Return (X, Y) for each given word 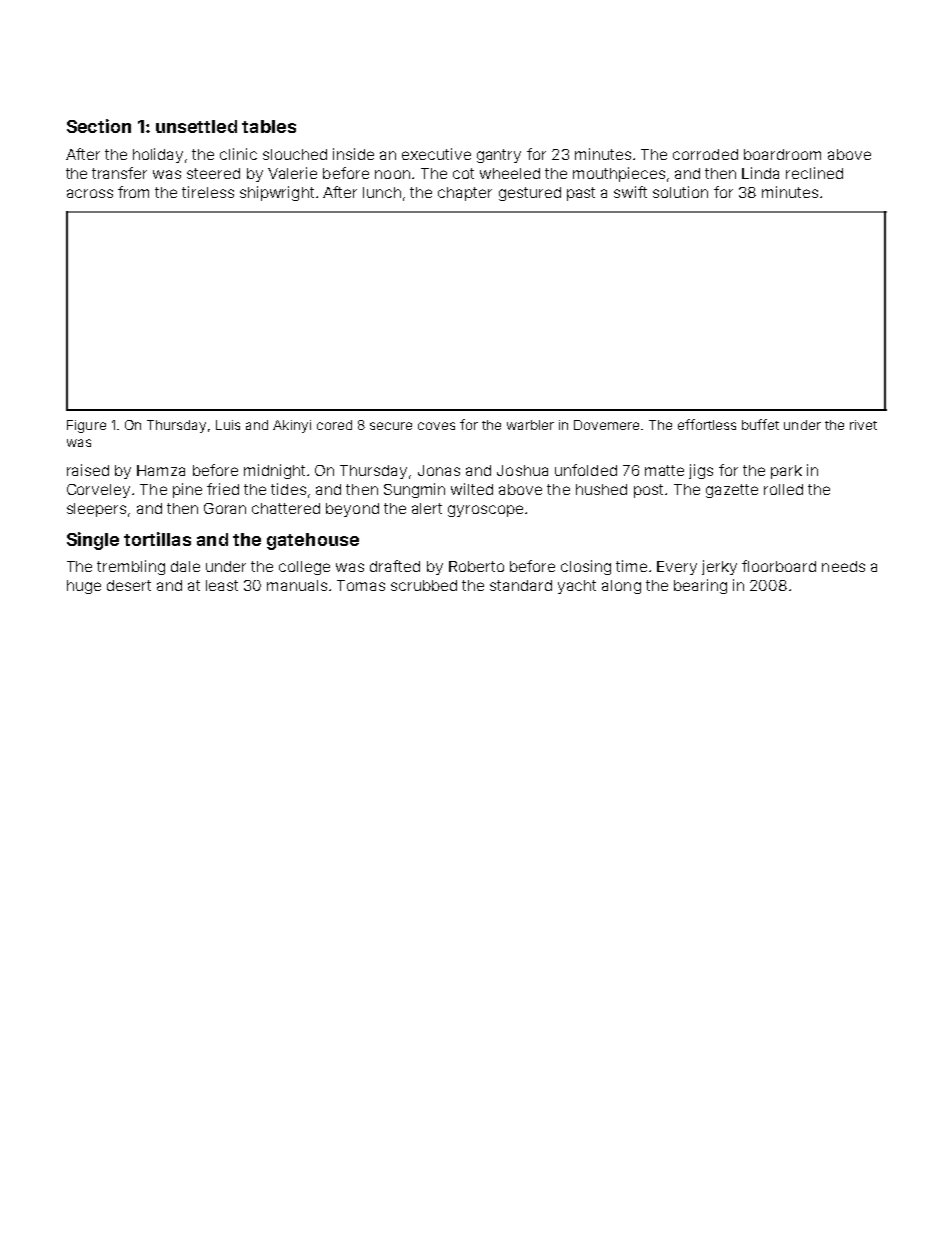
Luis (228, 425)
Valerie (292, 173)
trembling (131, 567)
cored (334, 425)
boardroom (782, 154)
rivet (863, 425)
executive (436, 154)
